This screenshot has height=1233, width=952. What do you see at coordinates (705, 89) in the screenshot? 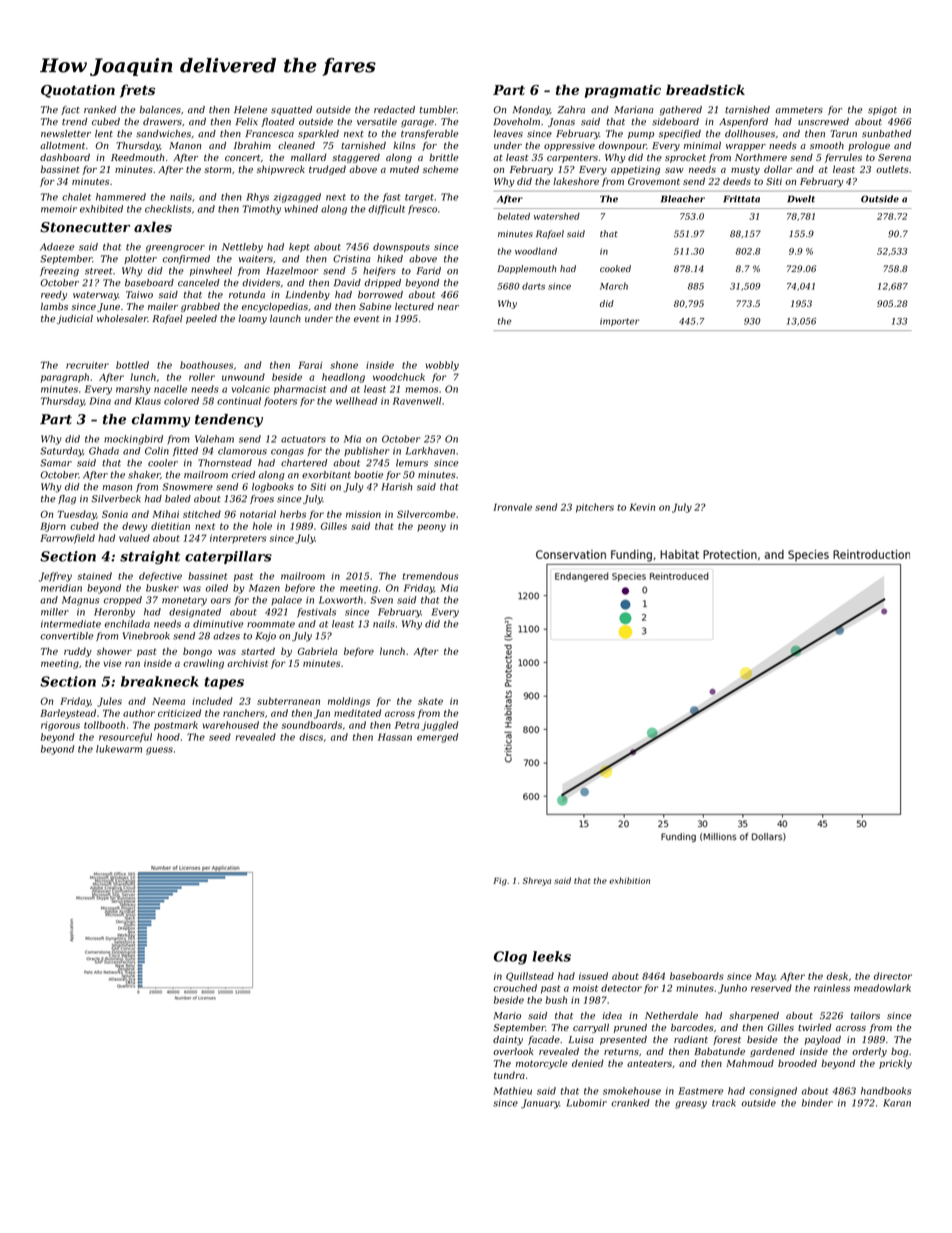
I see `breadstick` at bounding box center [705, 89].
